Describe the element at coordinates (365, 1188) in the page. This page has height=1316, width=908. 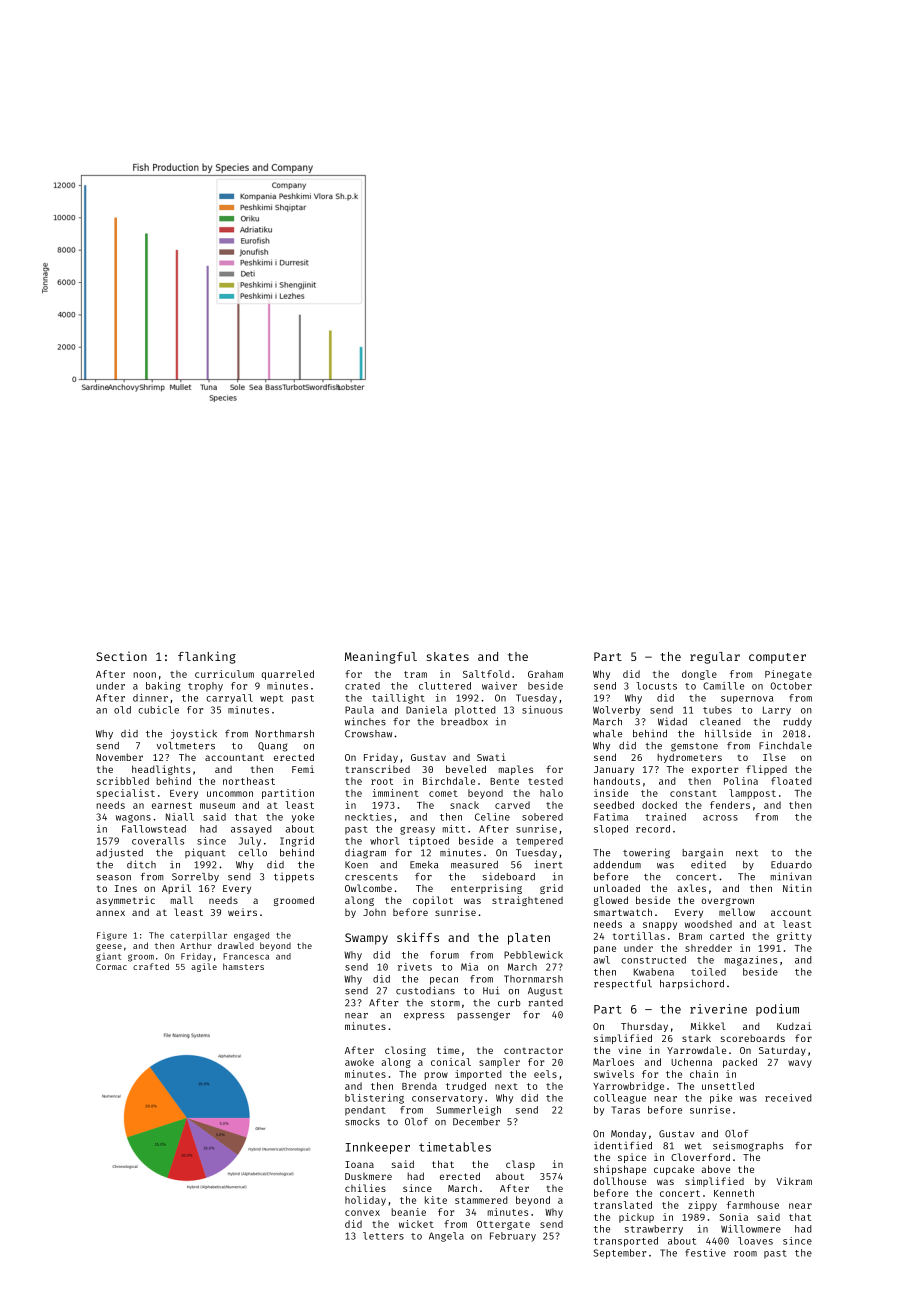
I see `chilies` at that location.
